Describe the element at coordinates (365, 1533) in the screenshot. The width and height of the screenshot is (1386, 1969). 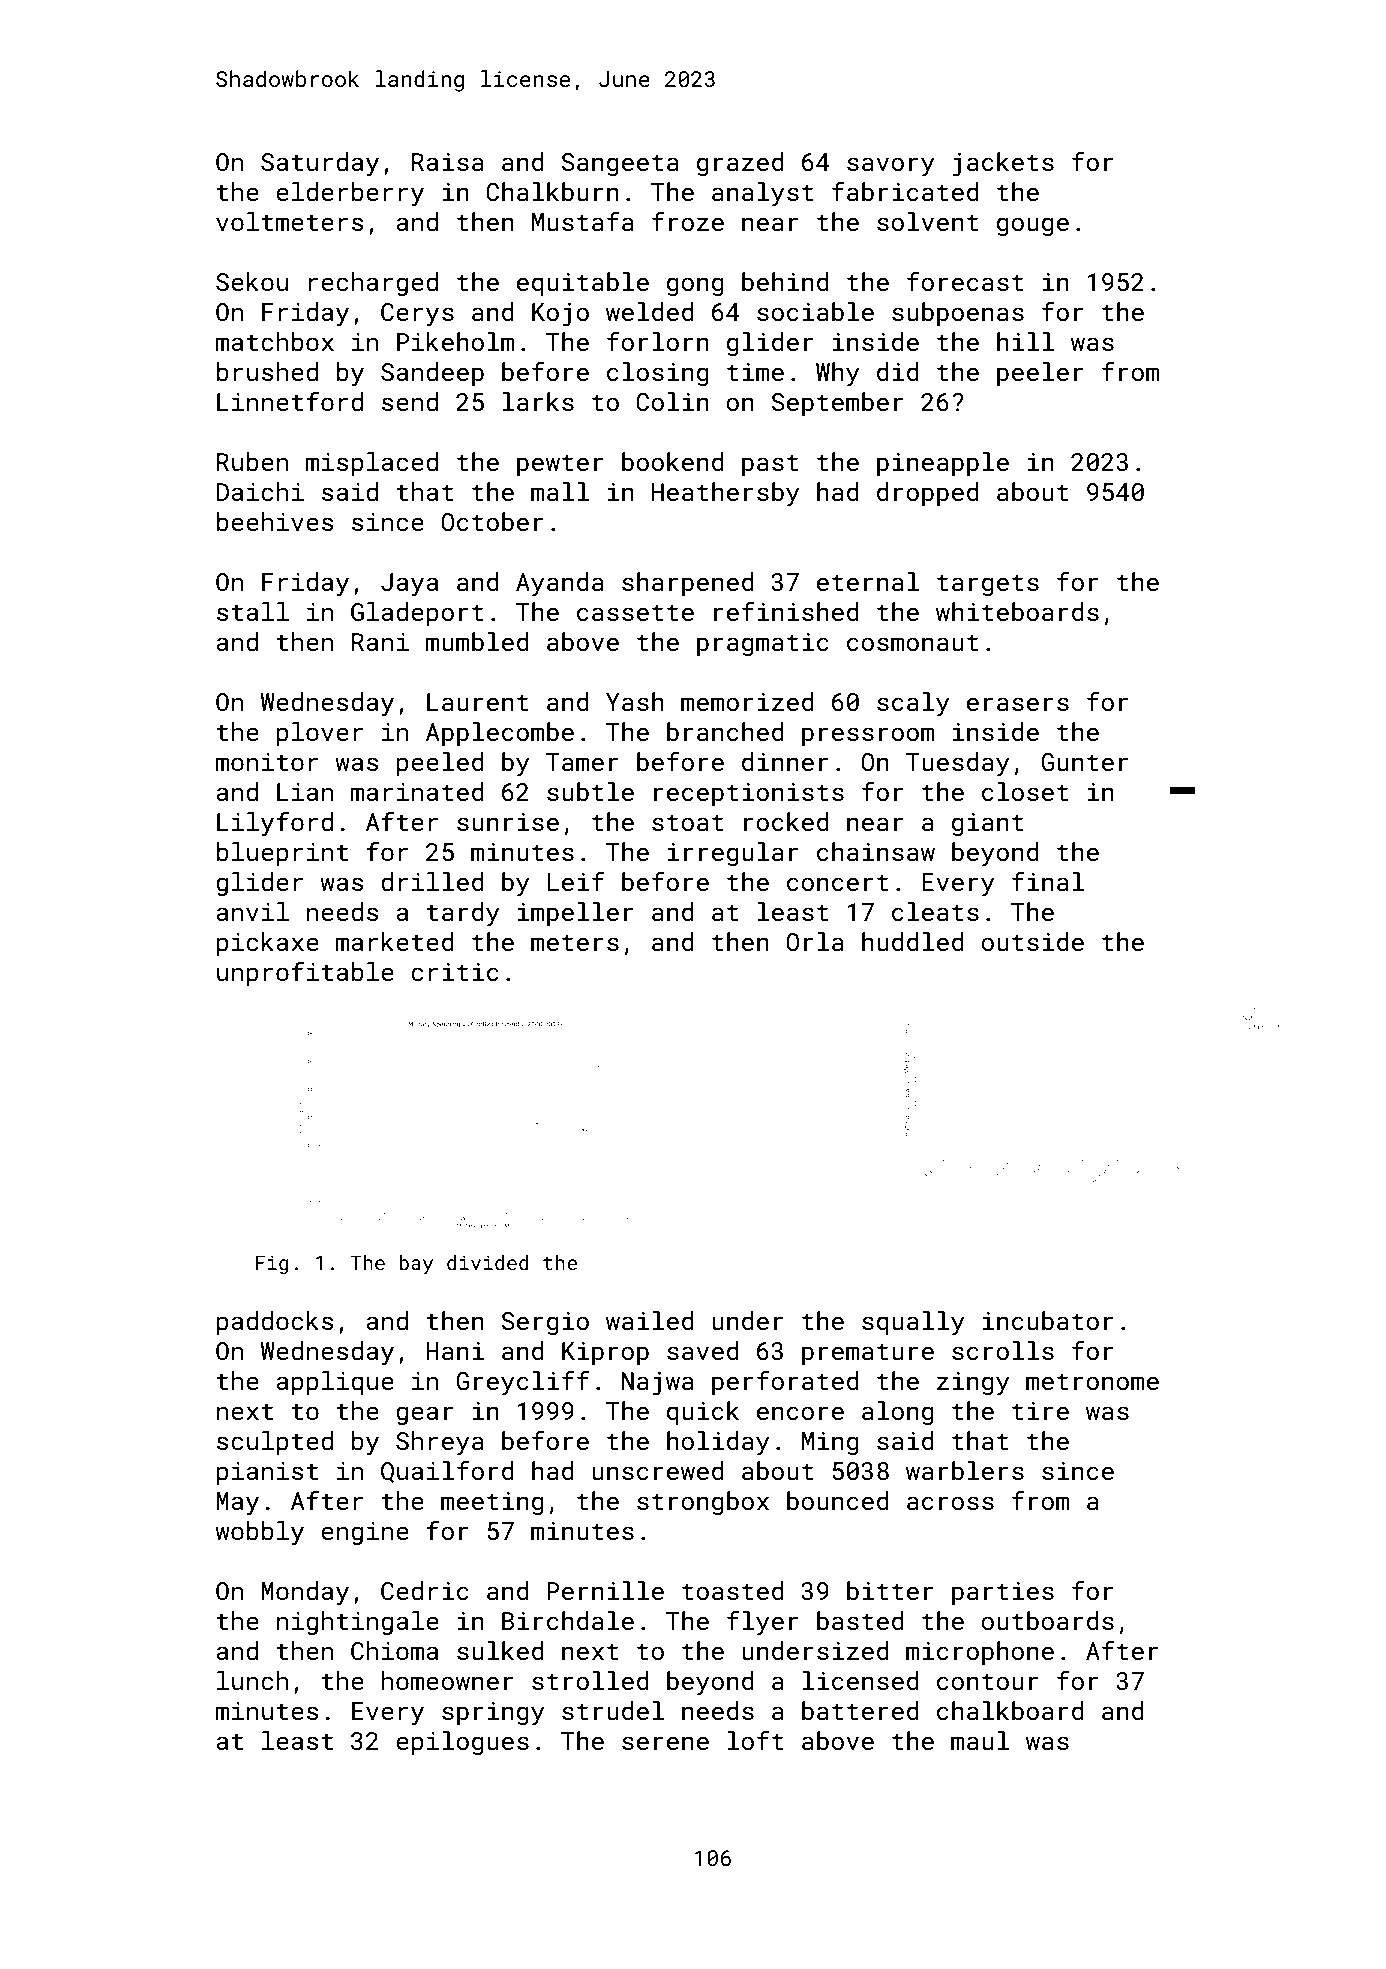
I see `engine` at that location.
